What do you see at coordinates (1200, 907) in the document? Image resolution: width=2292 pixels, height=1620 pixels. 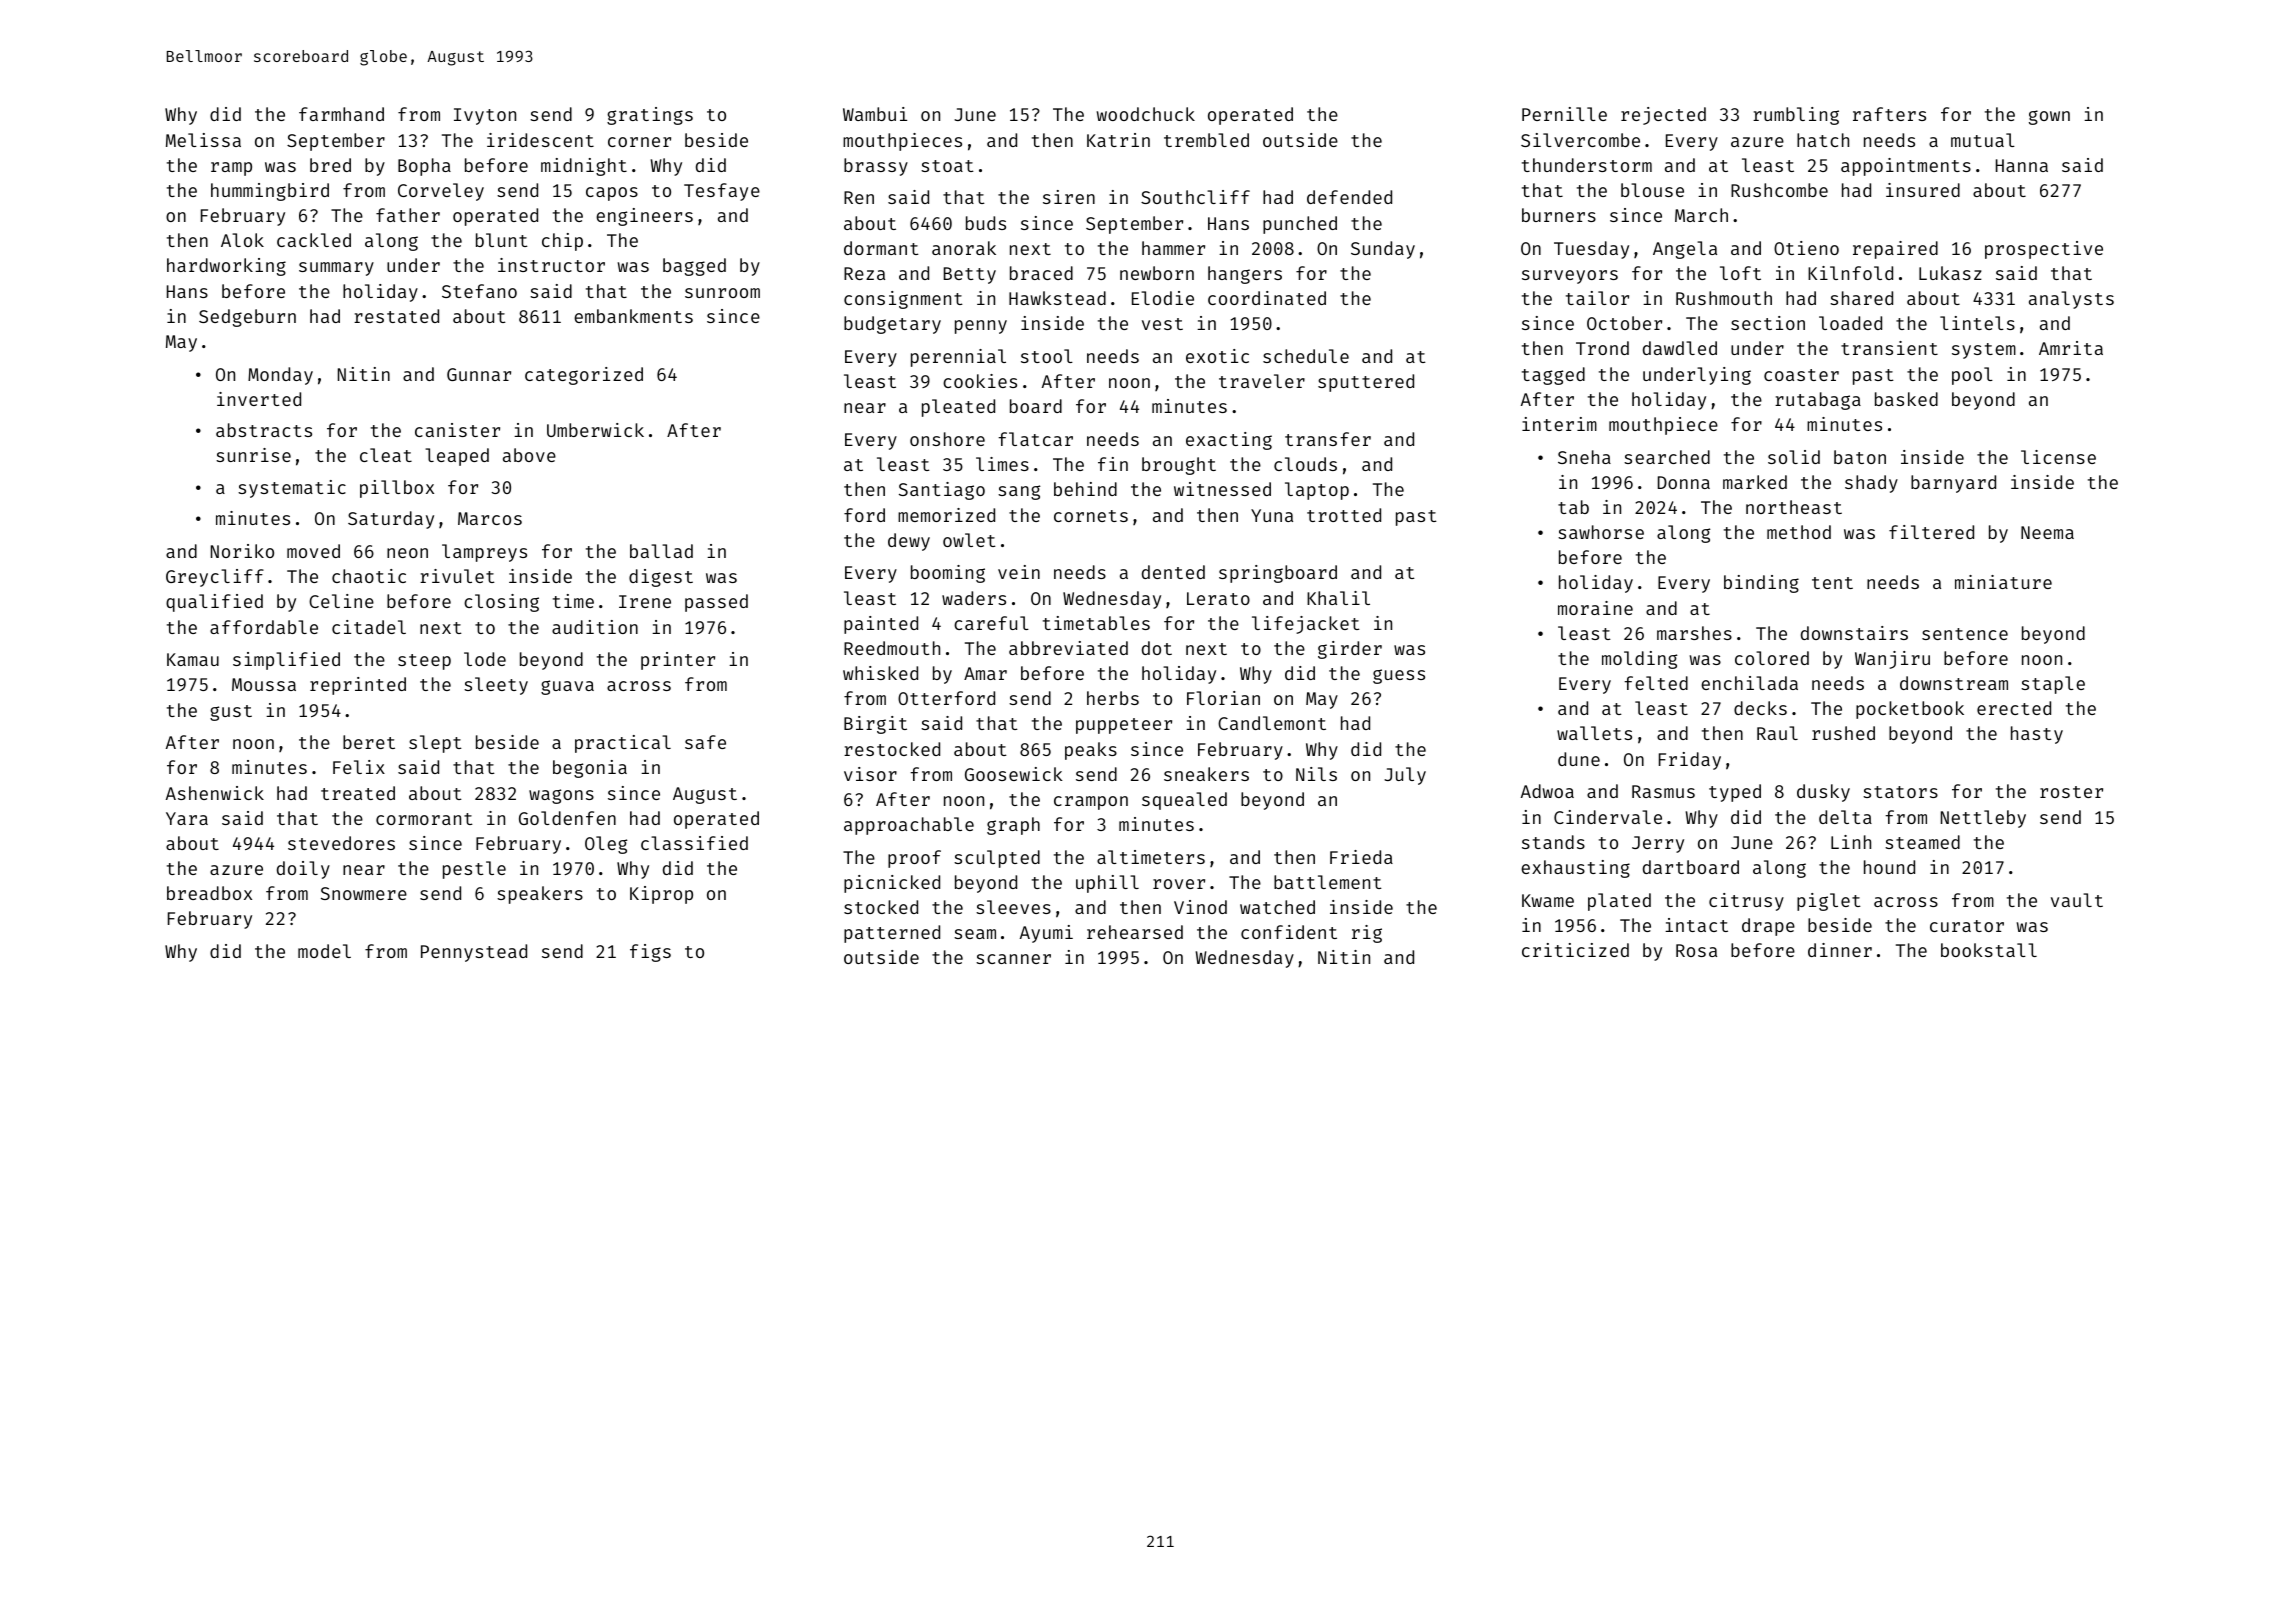 I see `Vinod` at bounding box center [1200, 907].
